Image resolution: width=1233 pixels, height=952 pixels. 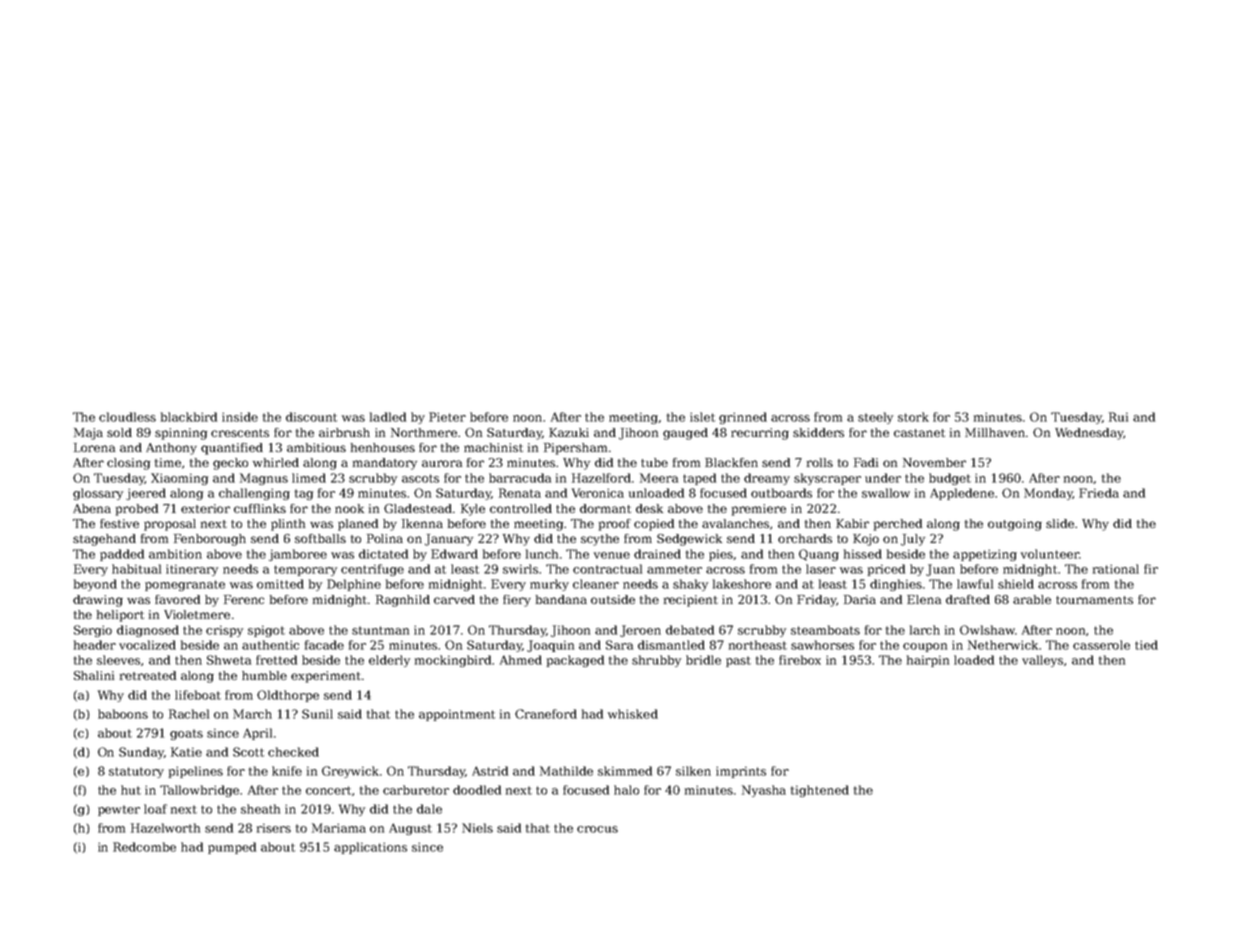 What do you see at coordinates (1146, 645) in the page?
I see `tied` at bounding box center [1146, 645].
